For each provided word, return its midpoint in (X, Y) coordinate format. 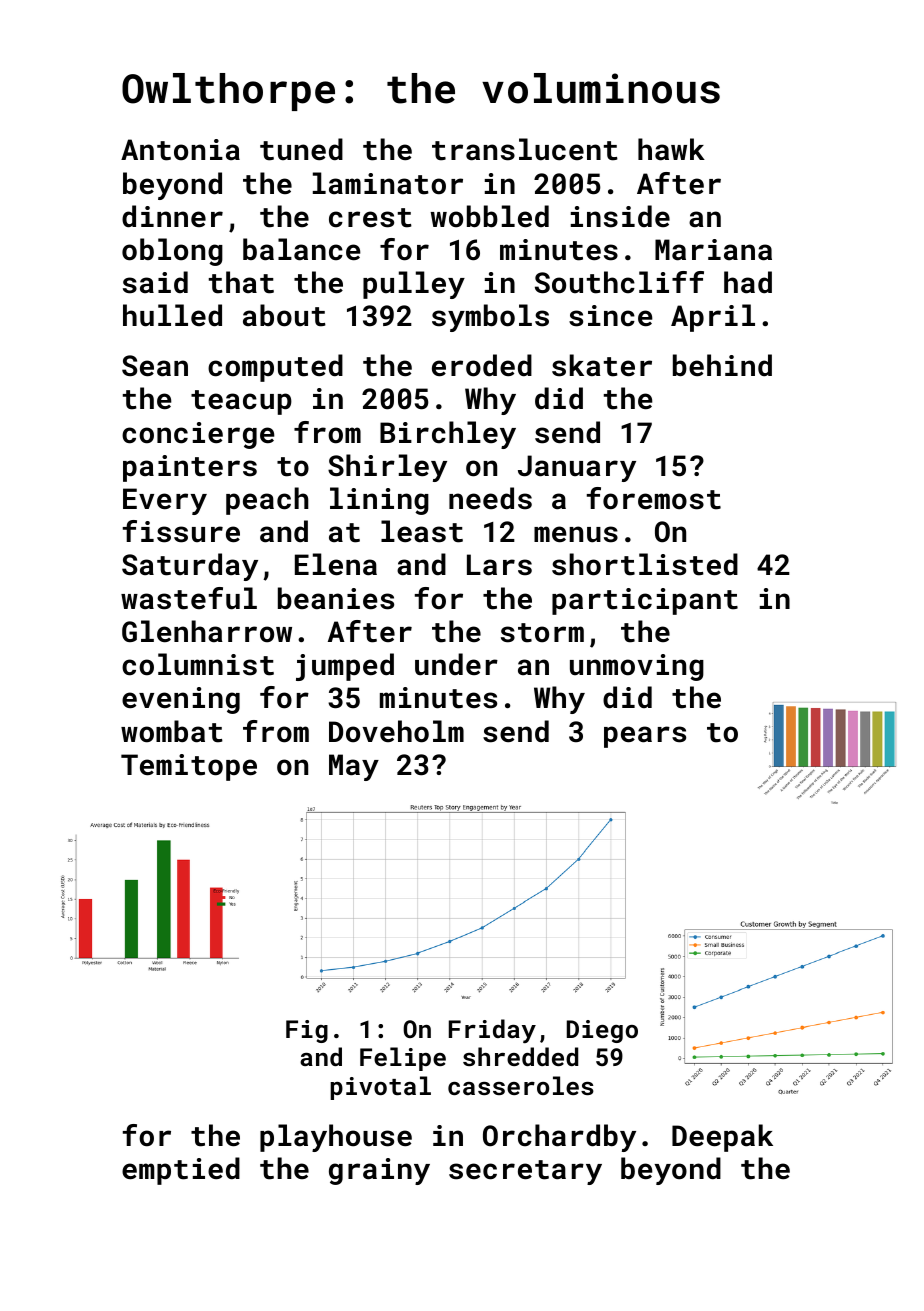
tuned (301, 149)
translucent (525, 149)
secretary (525, 1172)
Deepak (722, 1138)
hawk (671, 149)
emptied (181, 1171)
